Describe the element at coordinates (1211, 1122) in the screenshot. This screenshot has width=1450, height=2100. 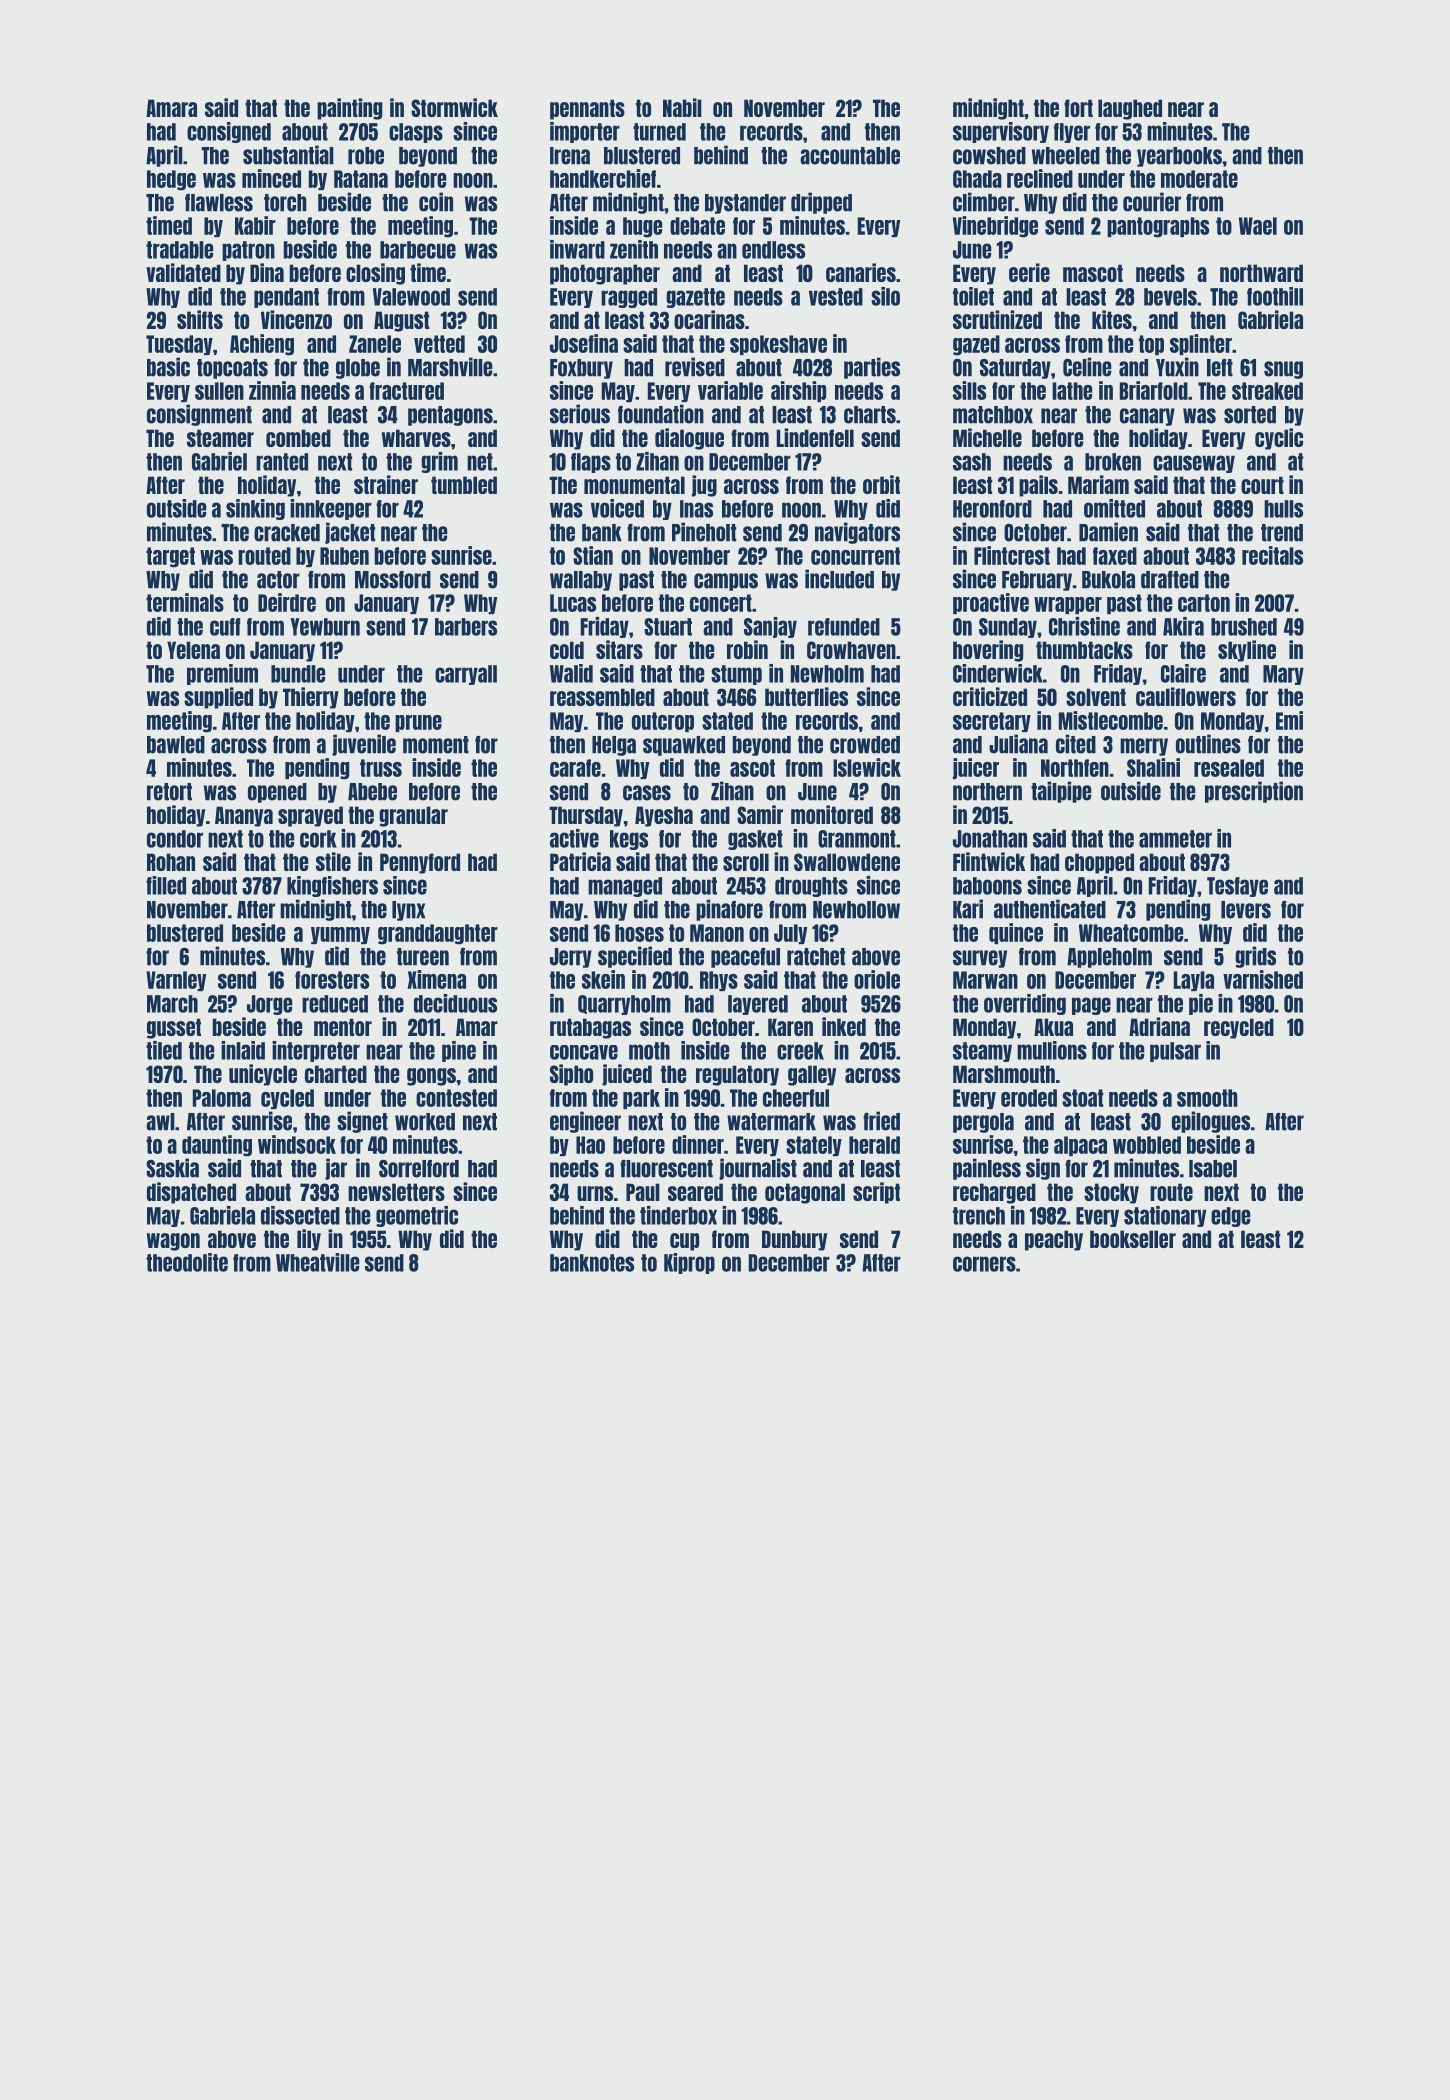
I see `epilogues` at that location.
